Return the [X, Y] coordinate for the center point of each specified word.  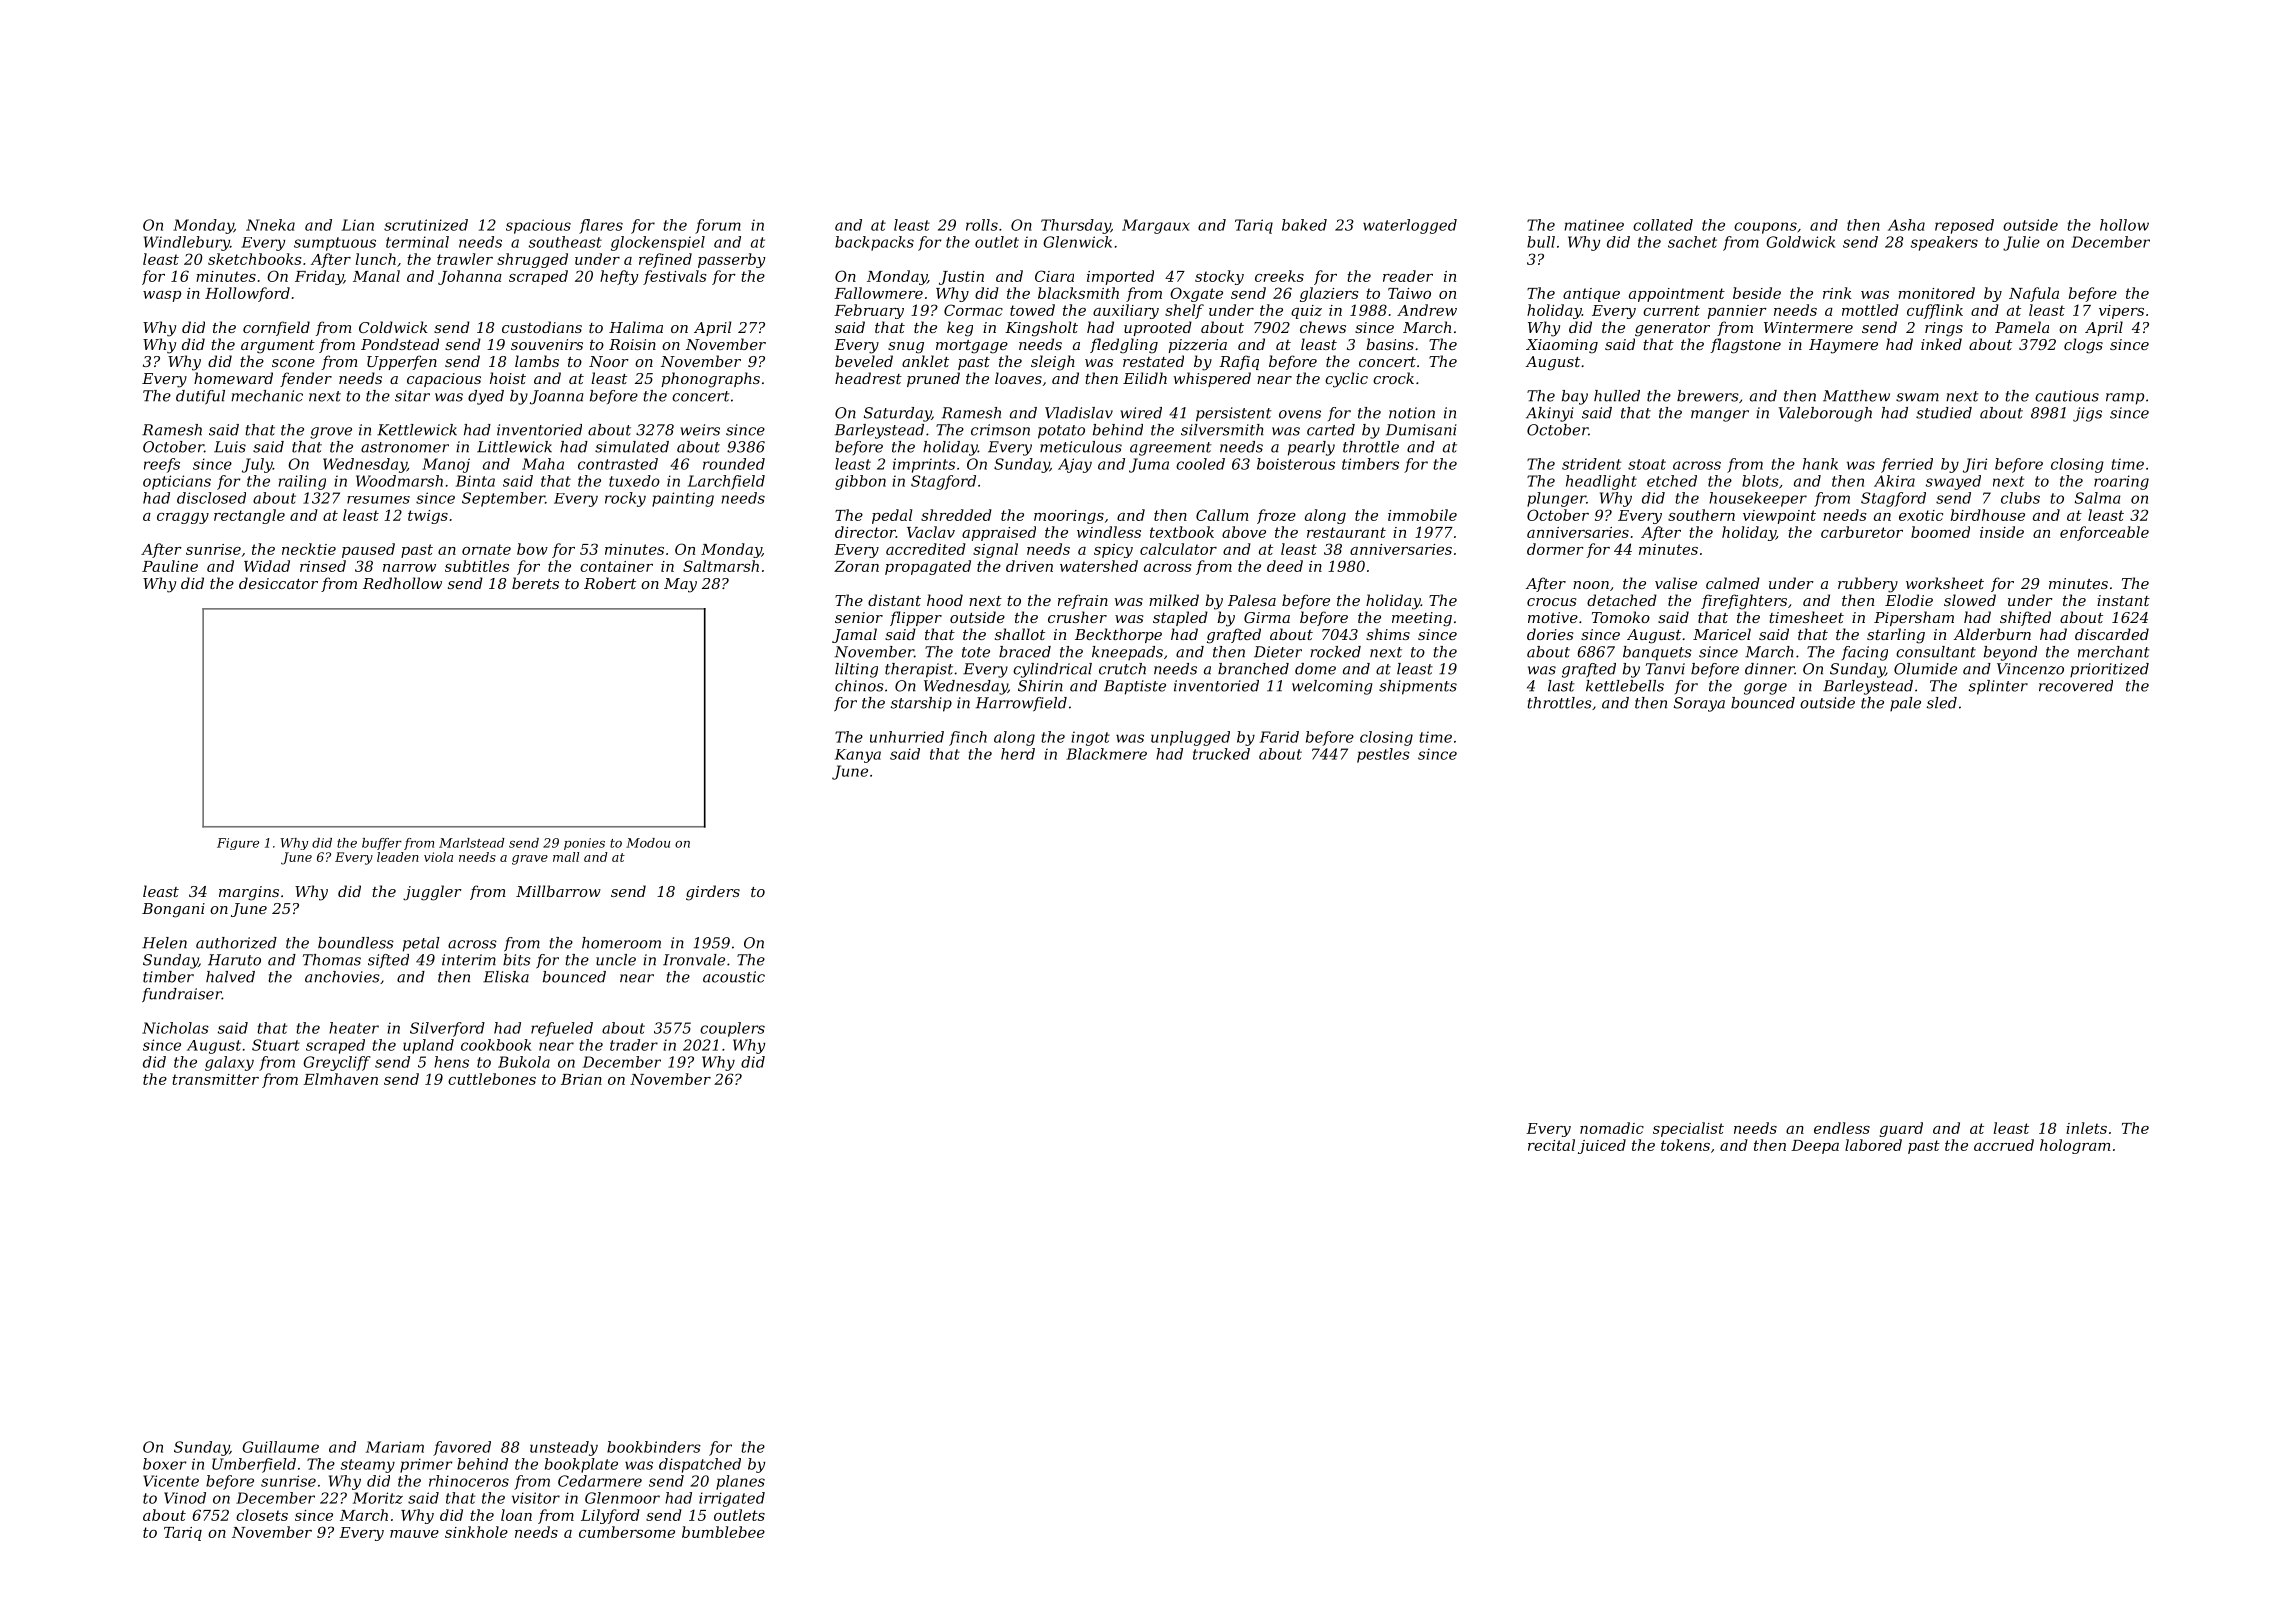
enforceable [2104, 533]
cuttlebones [492, 1079]
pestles [1383, 755]
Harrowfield [1021, 704]
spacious [538, 226]
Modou [648, 843]
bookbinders [654, 1447]
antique [1591, 295]
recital [1551, 1145]
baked [1304, 225]
